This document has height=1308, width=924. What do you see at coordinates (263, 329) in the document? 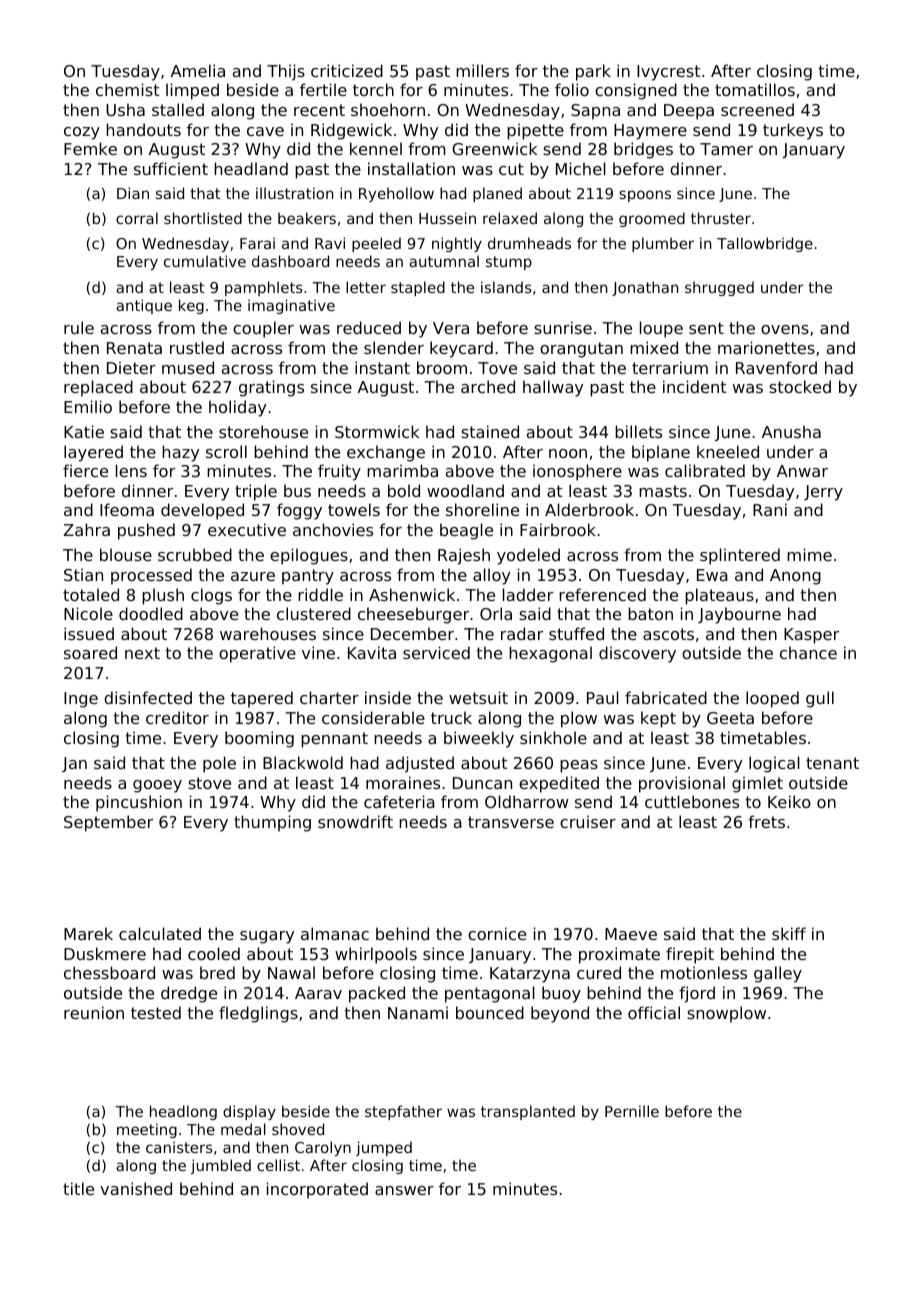
I see `coupler` at bounding box center [263, 329].
